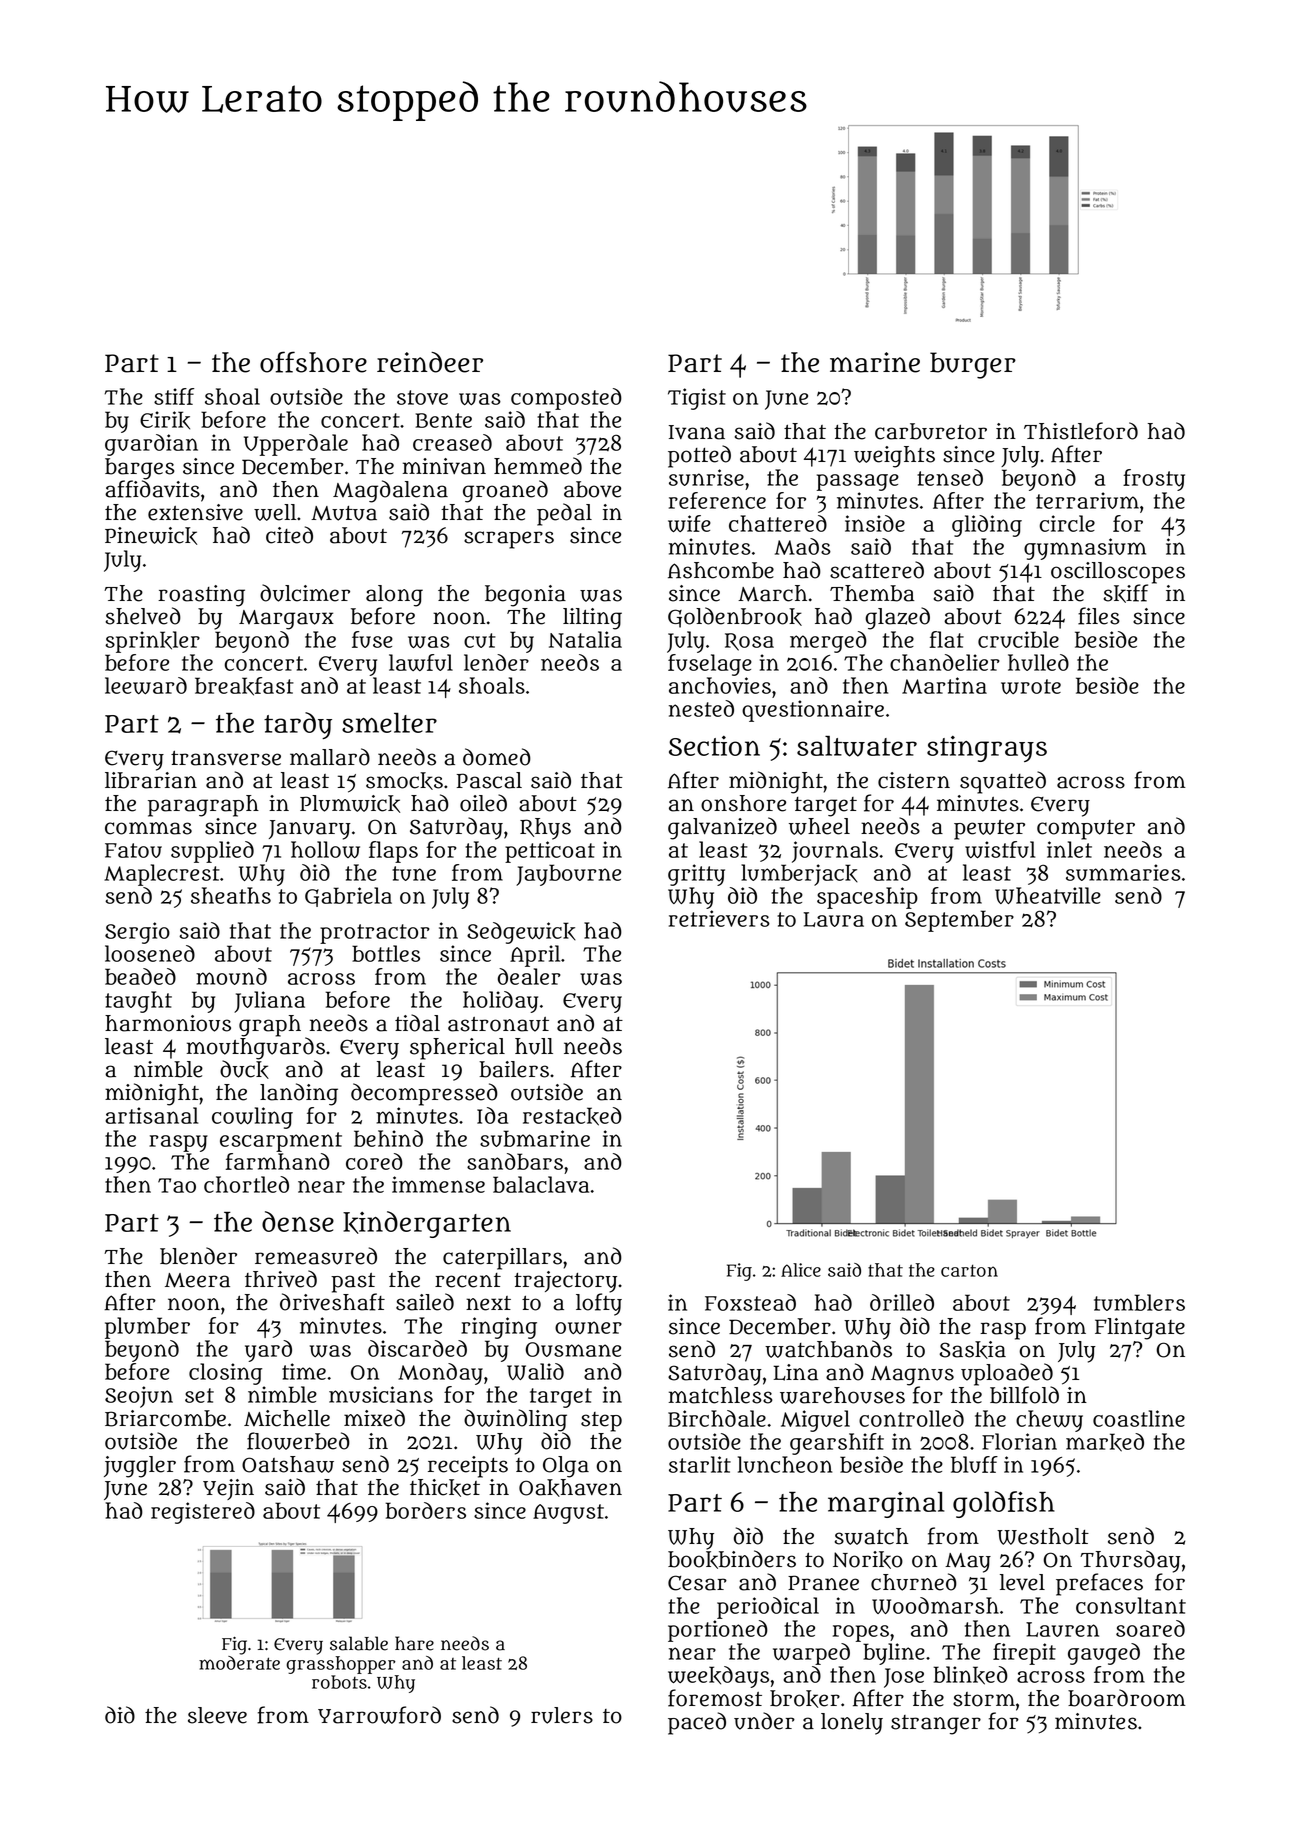  What do you see at coordinates (743, 803) in the screenshot?
I see `onshore` at bounding box center [743, 803].
